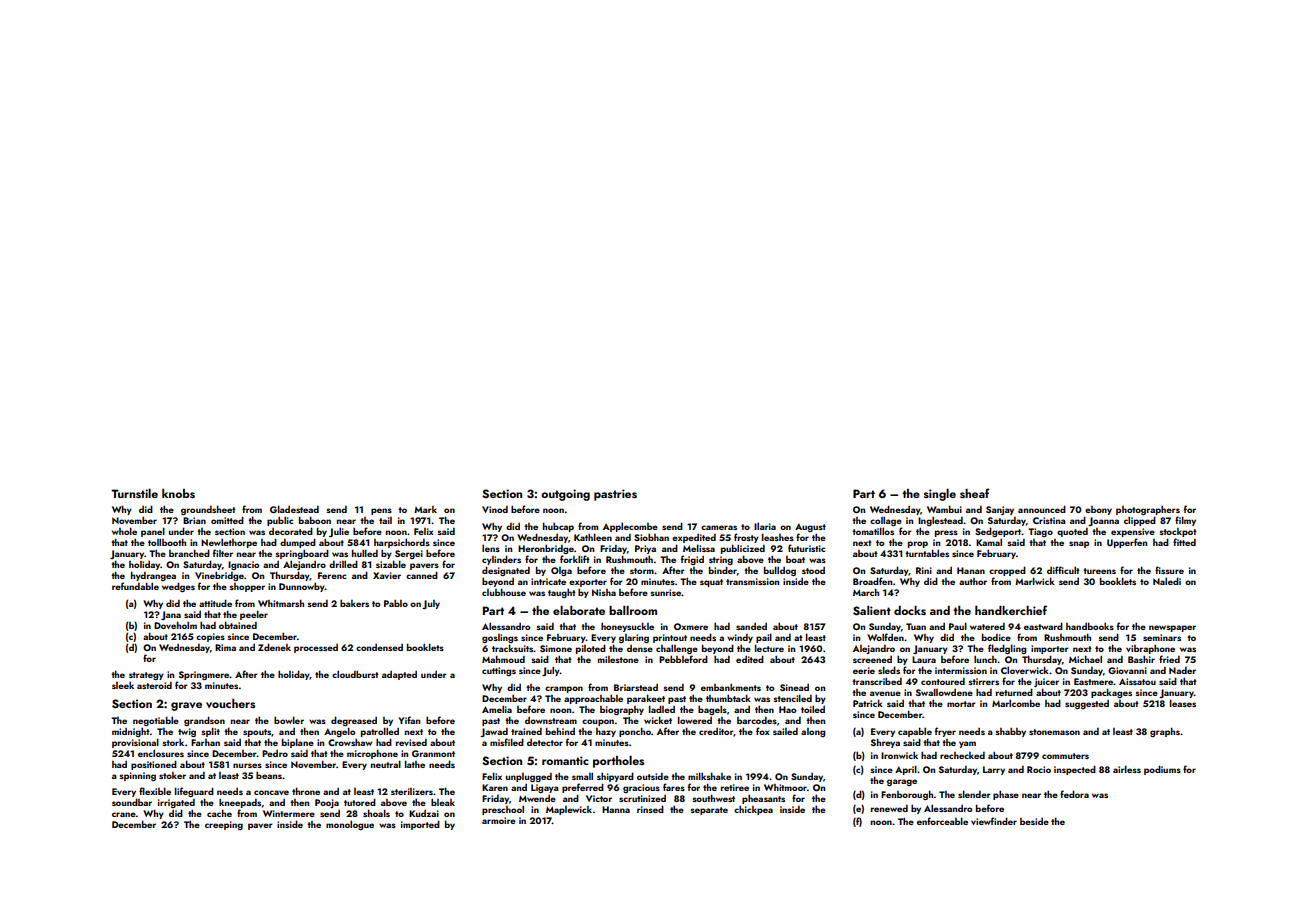 Image resolution: width=1308 pixels, height=924 pixels. Describe the element at coordinates (1172, 628) in the document. I see `newspaper` at that location.
